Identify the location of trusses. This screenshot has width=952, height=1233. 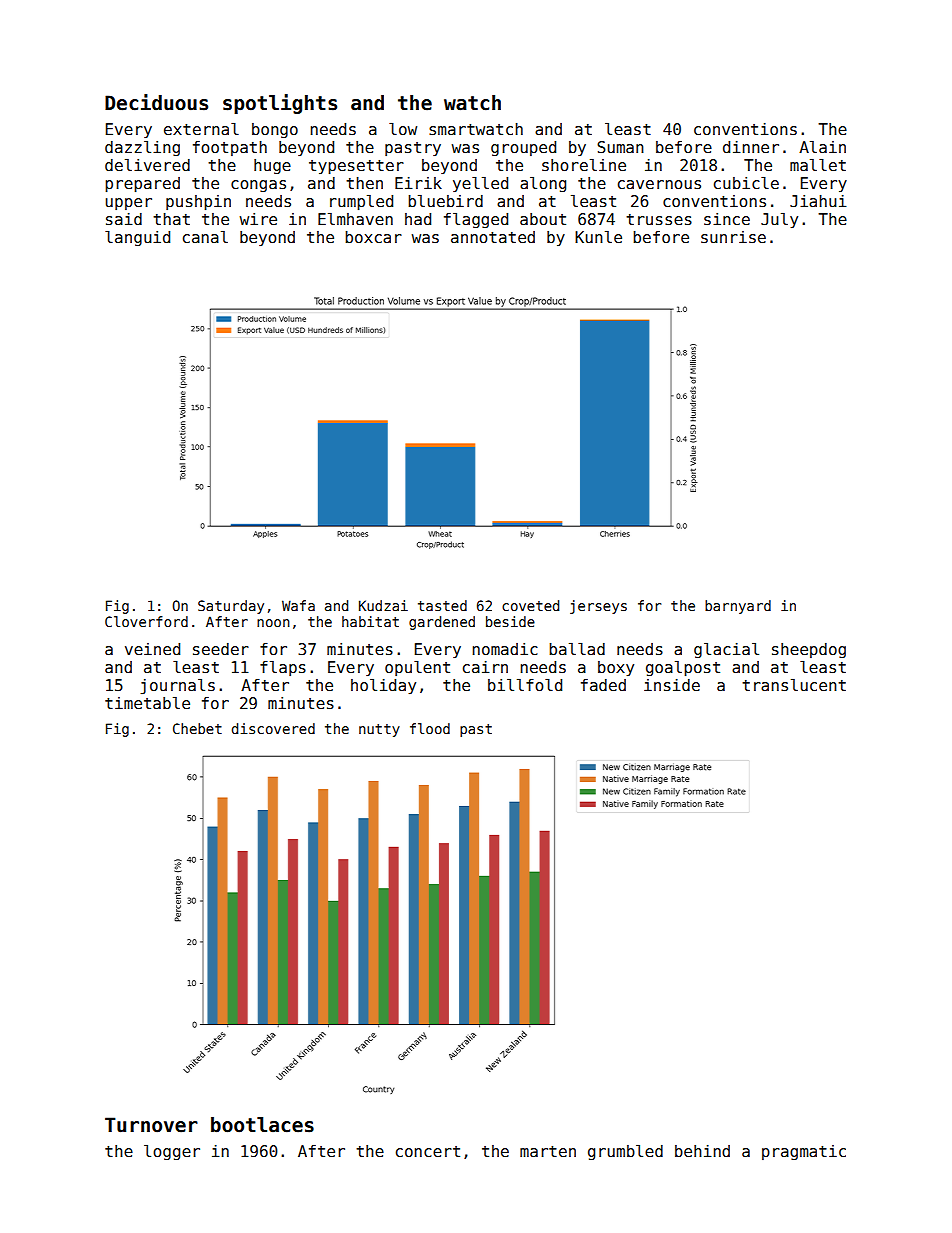
(659, 220).
